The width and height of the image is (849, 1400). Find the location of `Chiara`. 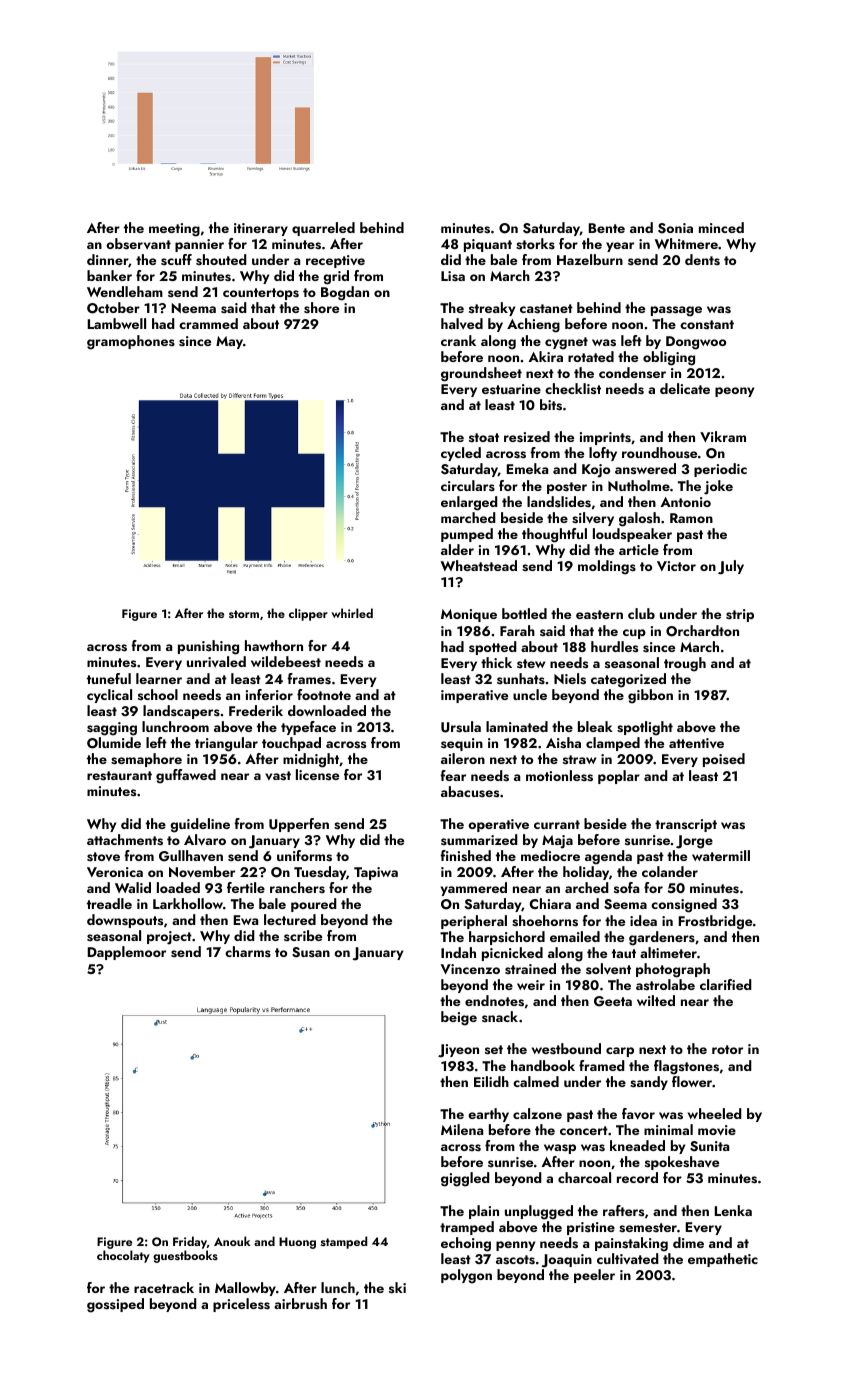

Chiara is located at coordinates (550, 903).
